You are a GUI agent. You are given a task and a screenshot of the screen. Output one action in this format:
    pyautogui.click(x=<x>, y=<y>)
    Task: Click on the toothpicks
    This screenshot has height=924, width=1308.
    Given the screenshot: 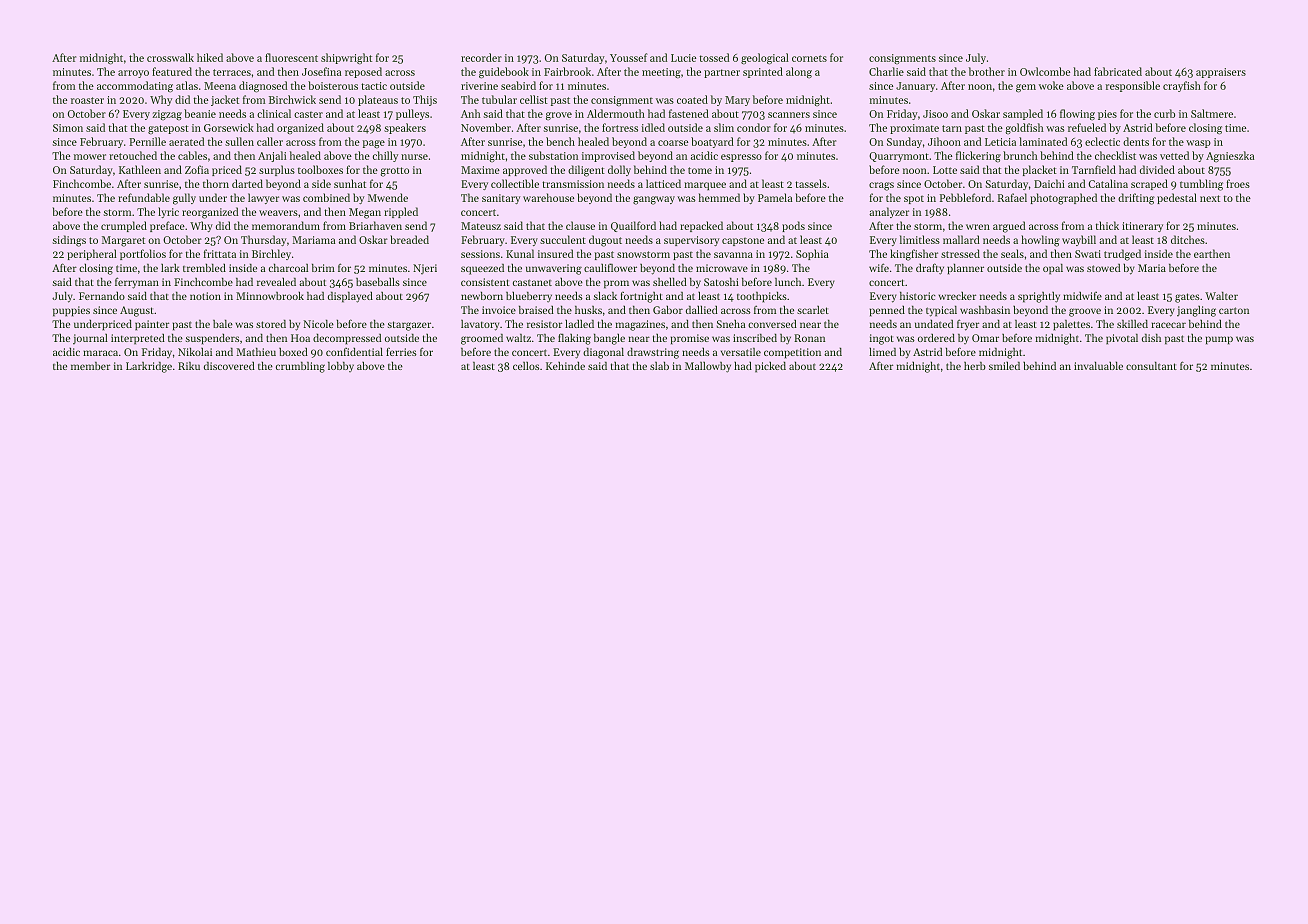 What is the action you would take?
    pyautogui.click(x=762, y=297)
